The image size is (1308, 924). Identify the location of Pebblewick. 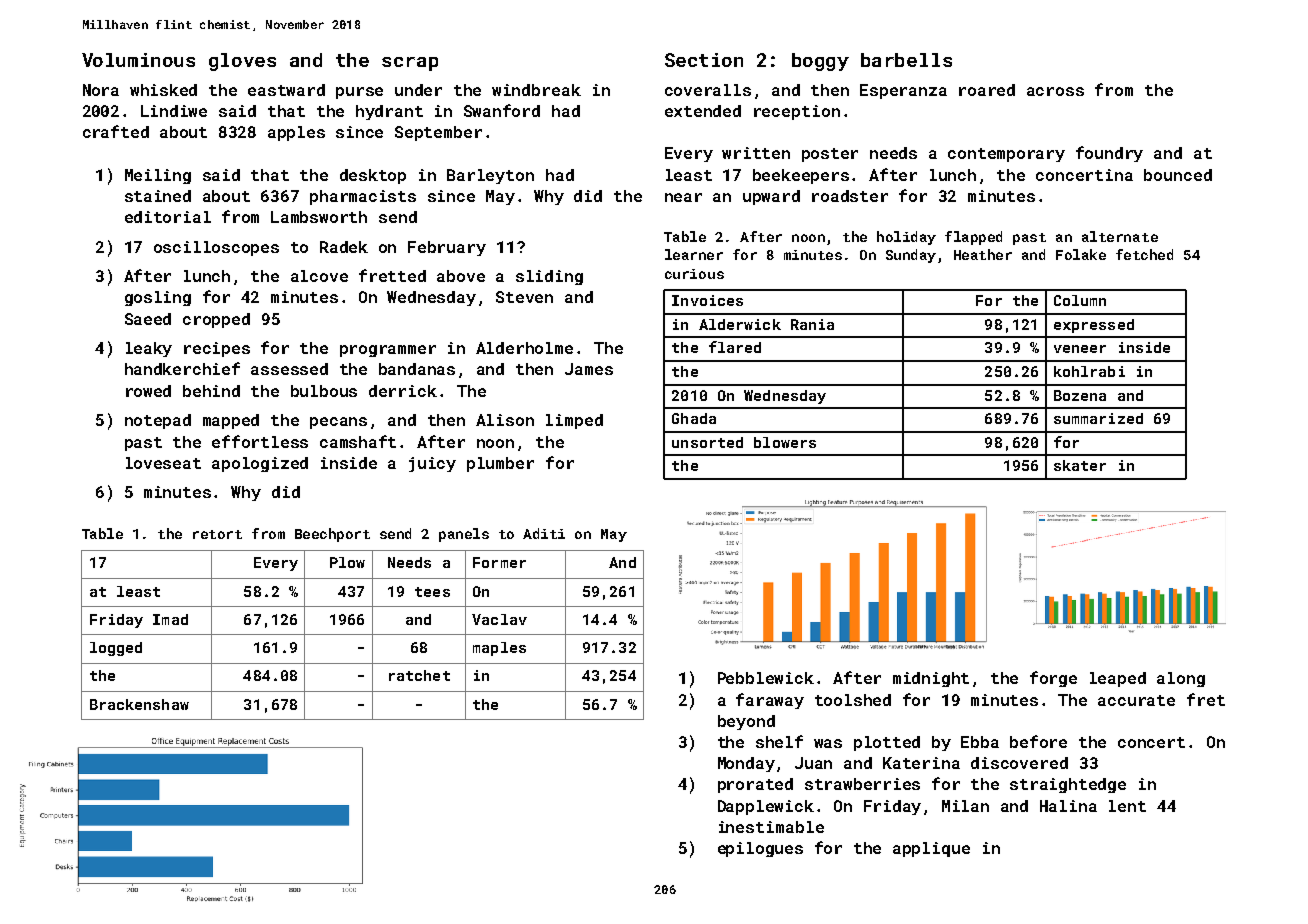
(766, 678).
